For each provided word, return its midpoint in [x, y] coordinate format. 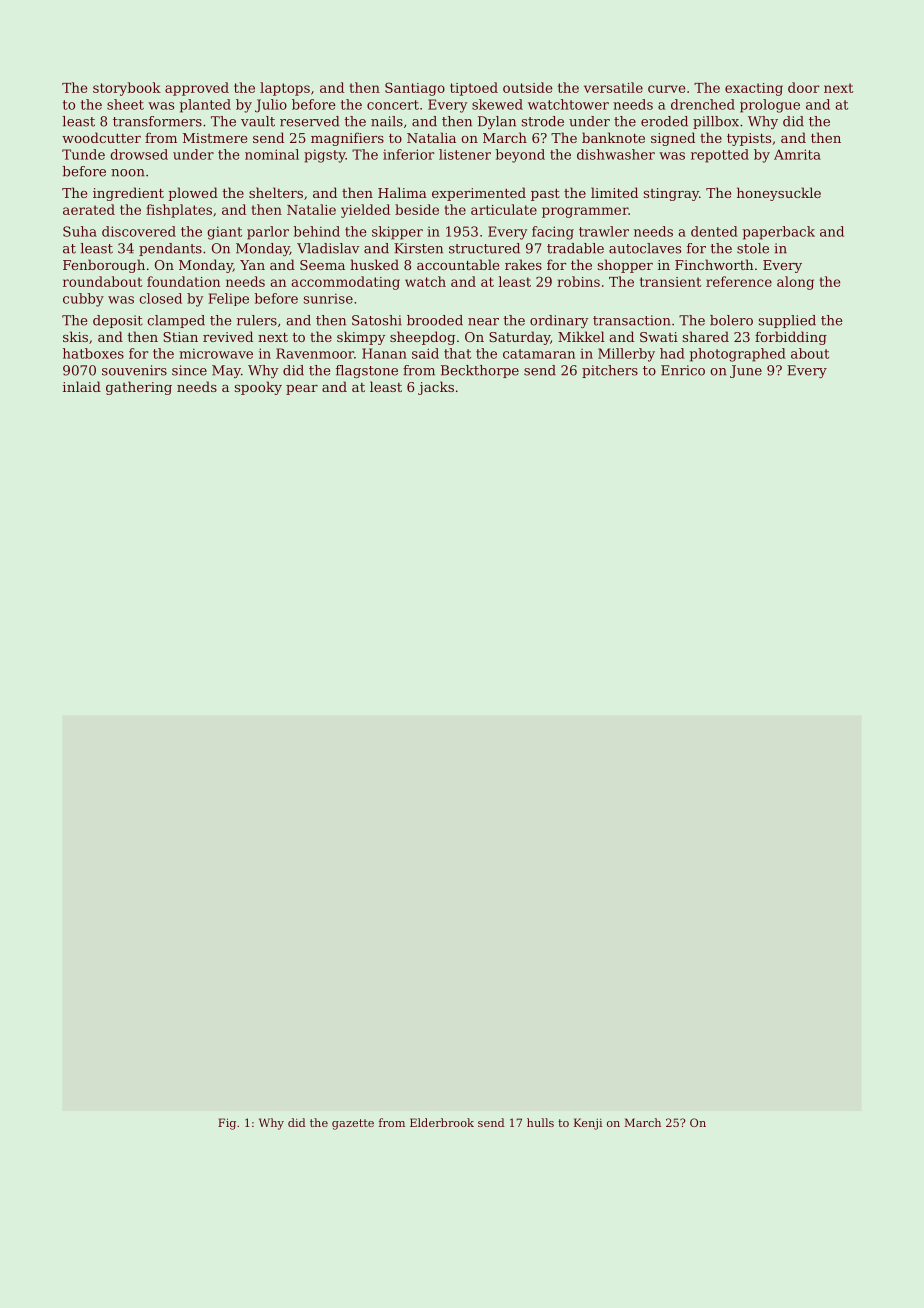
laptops [285, 89]
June [746, 371]
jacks [436, 388]
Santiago [415, 89]
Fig [227, 1124]
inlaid [82, 386]
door [803, 87]
